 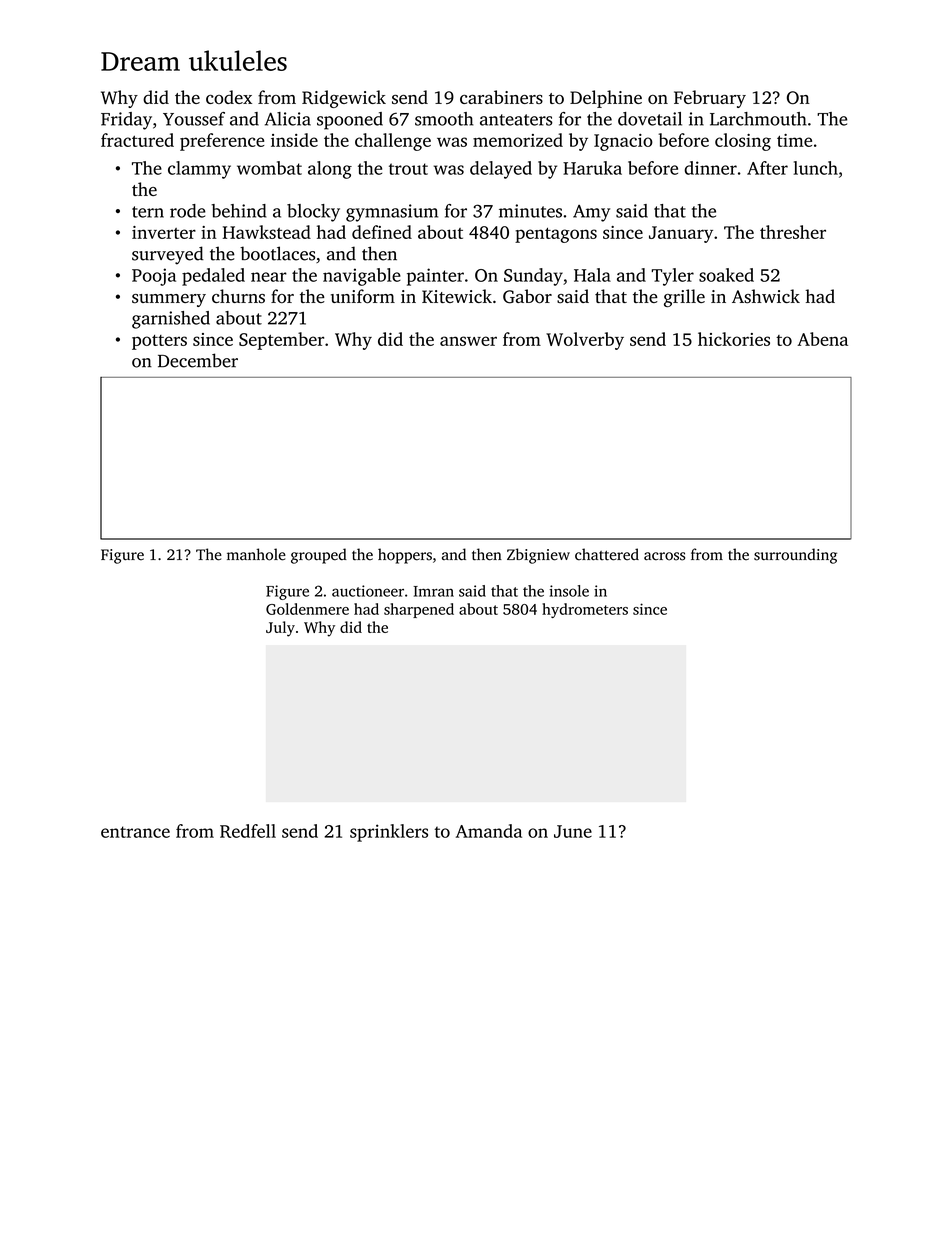 I want to click on Abena, so click(x=822, y=339).
